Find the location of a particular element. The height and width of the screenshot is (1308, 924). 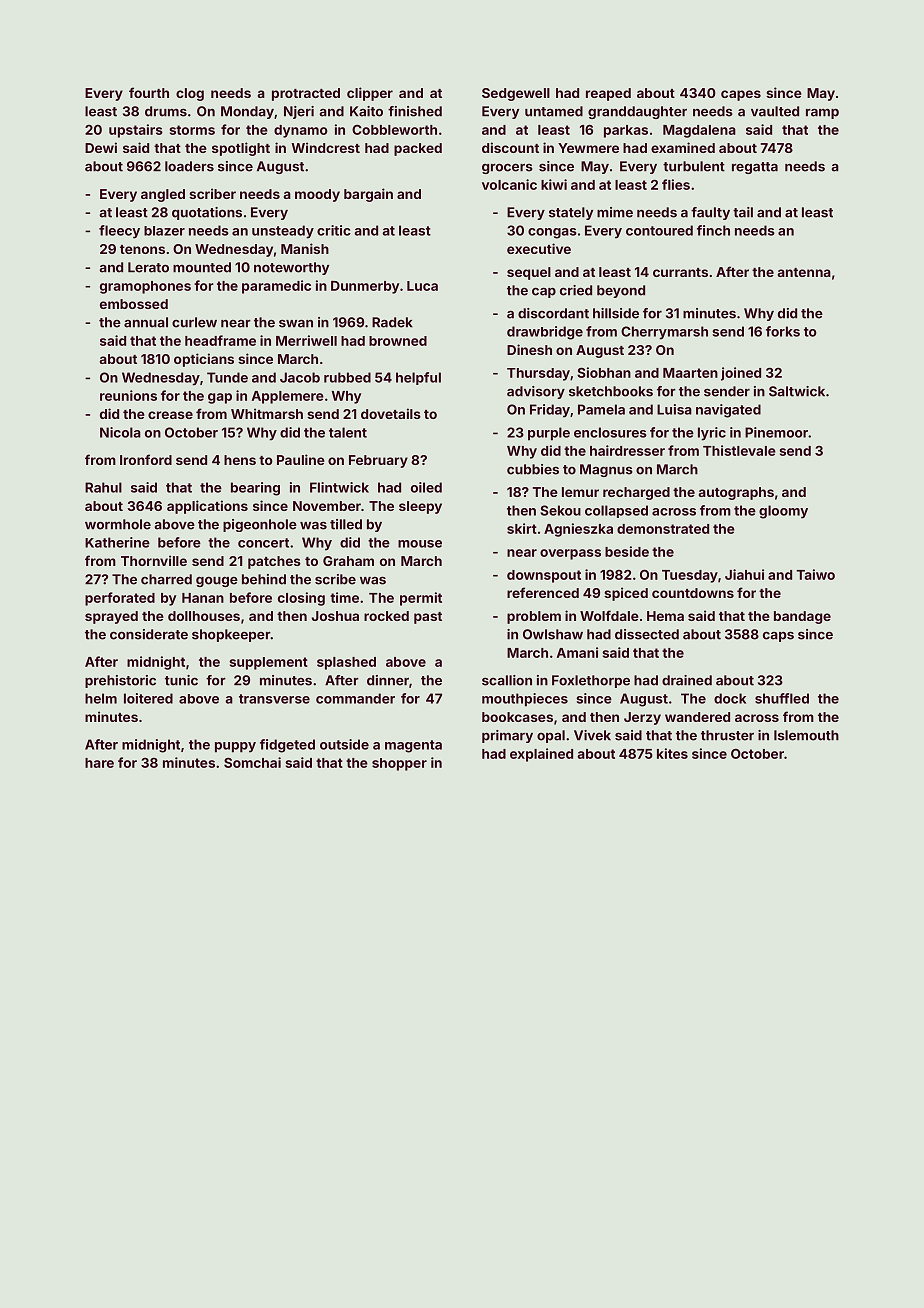

Islemouth is located at coordinates (806, 735).
